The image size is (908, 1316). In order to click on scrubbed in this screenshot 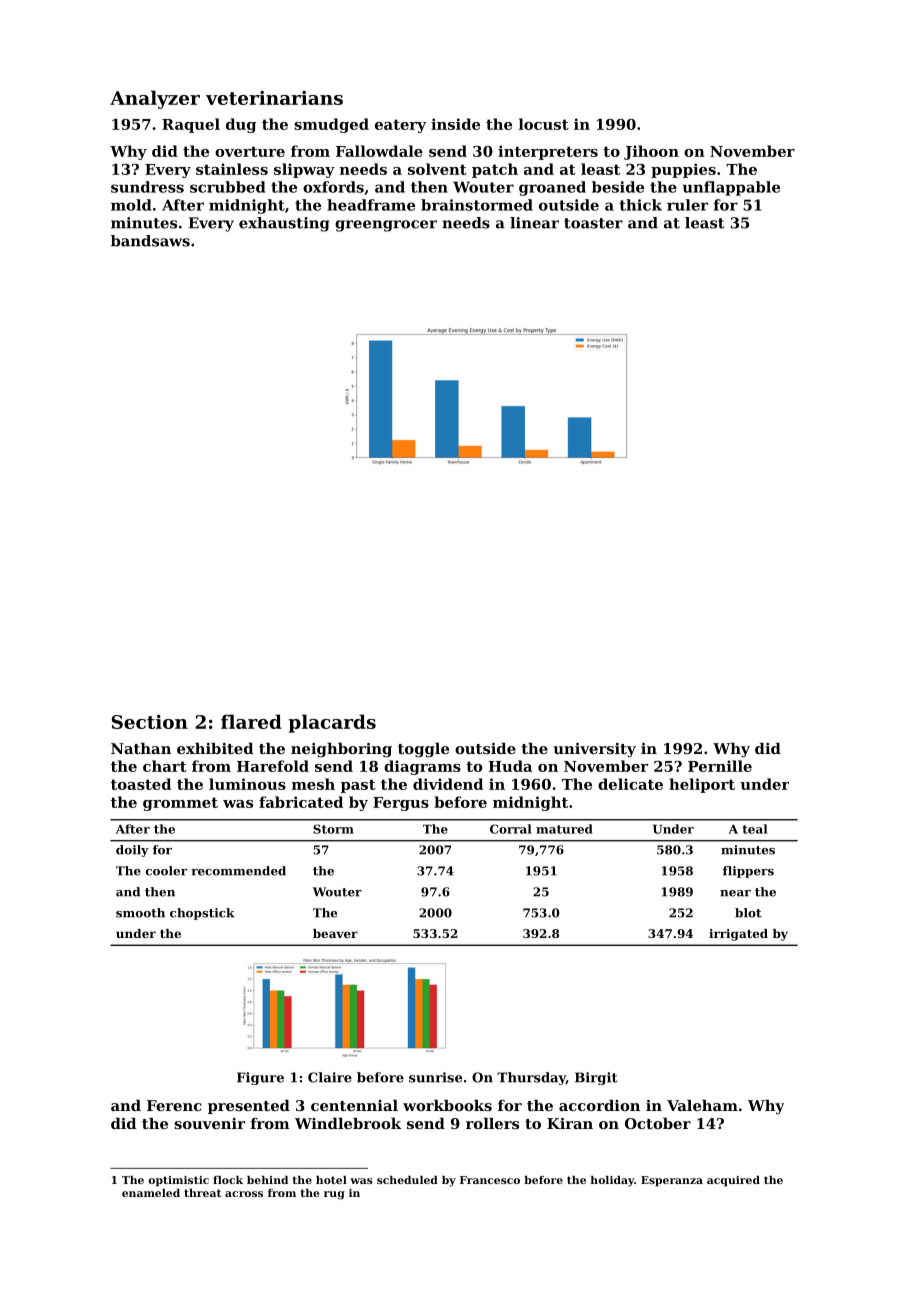, I will do `click(227, 187)`.
